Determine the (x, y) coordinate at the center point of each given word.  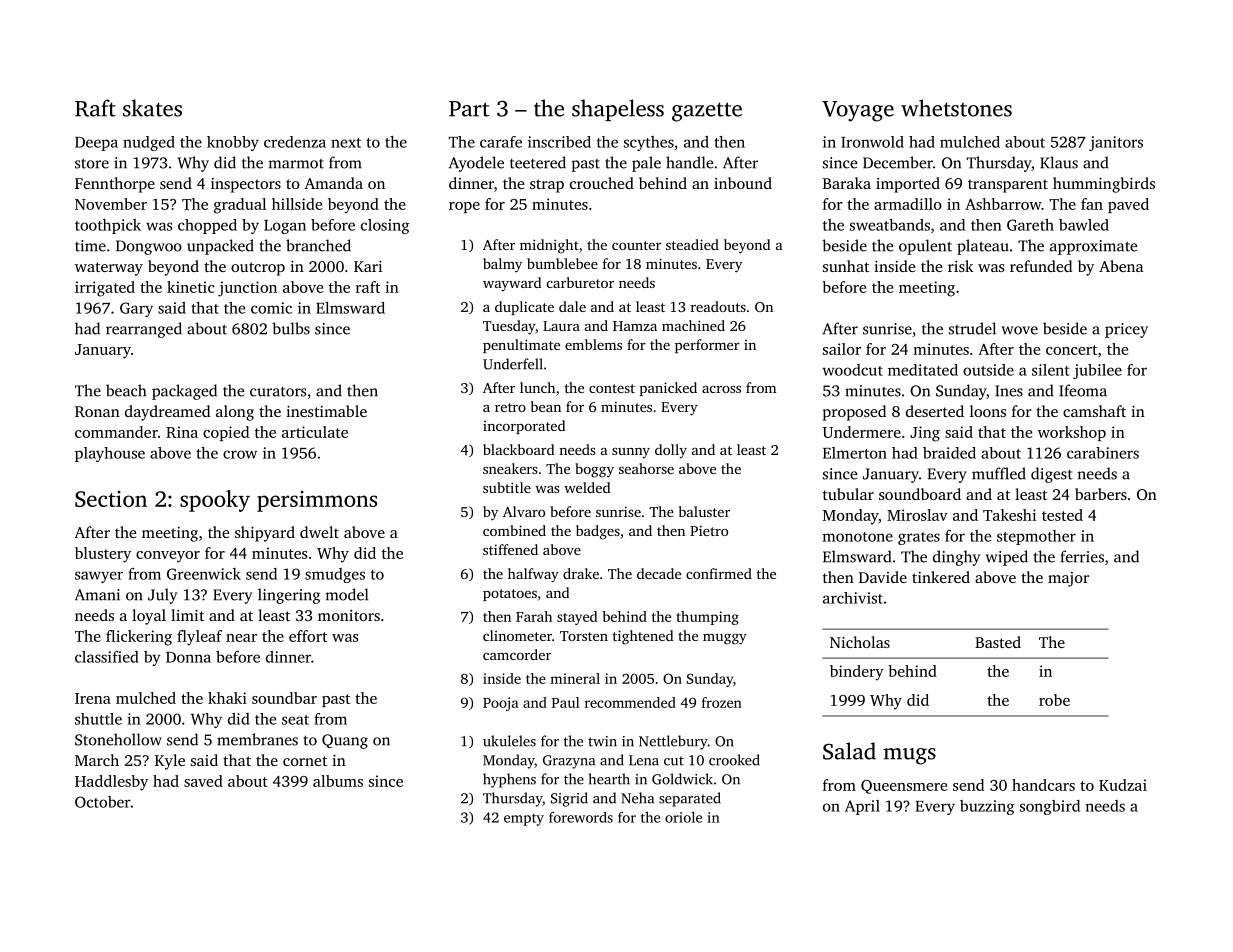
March (97, 760)
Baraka (847, 183)
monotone (857, 537)
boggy (594, 470)
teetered (538, 162)
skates (152, 108)
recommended (630, 702)
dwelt (319, 532)
